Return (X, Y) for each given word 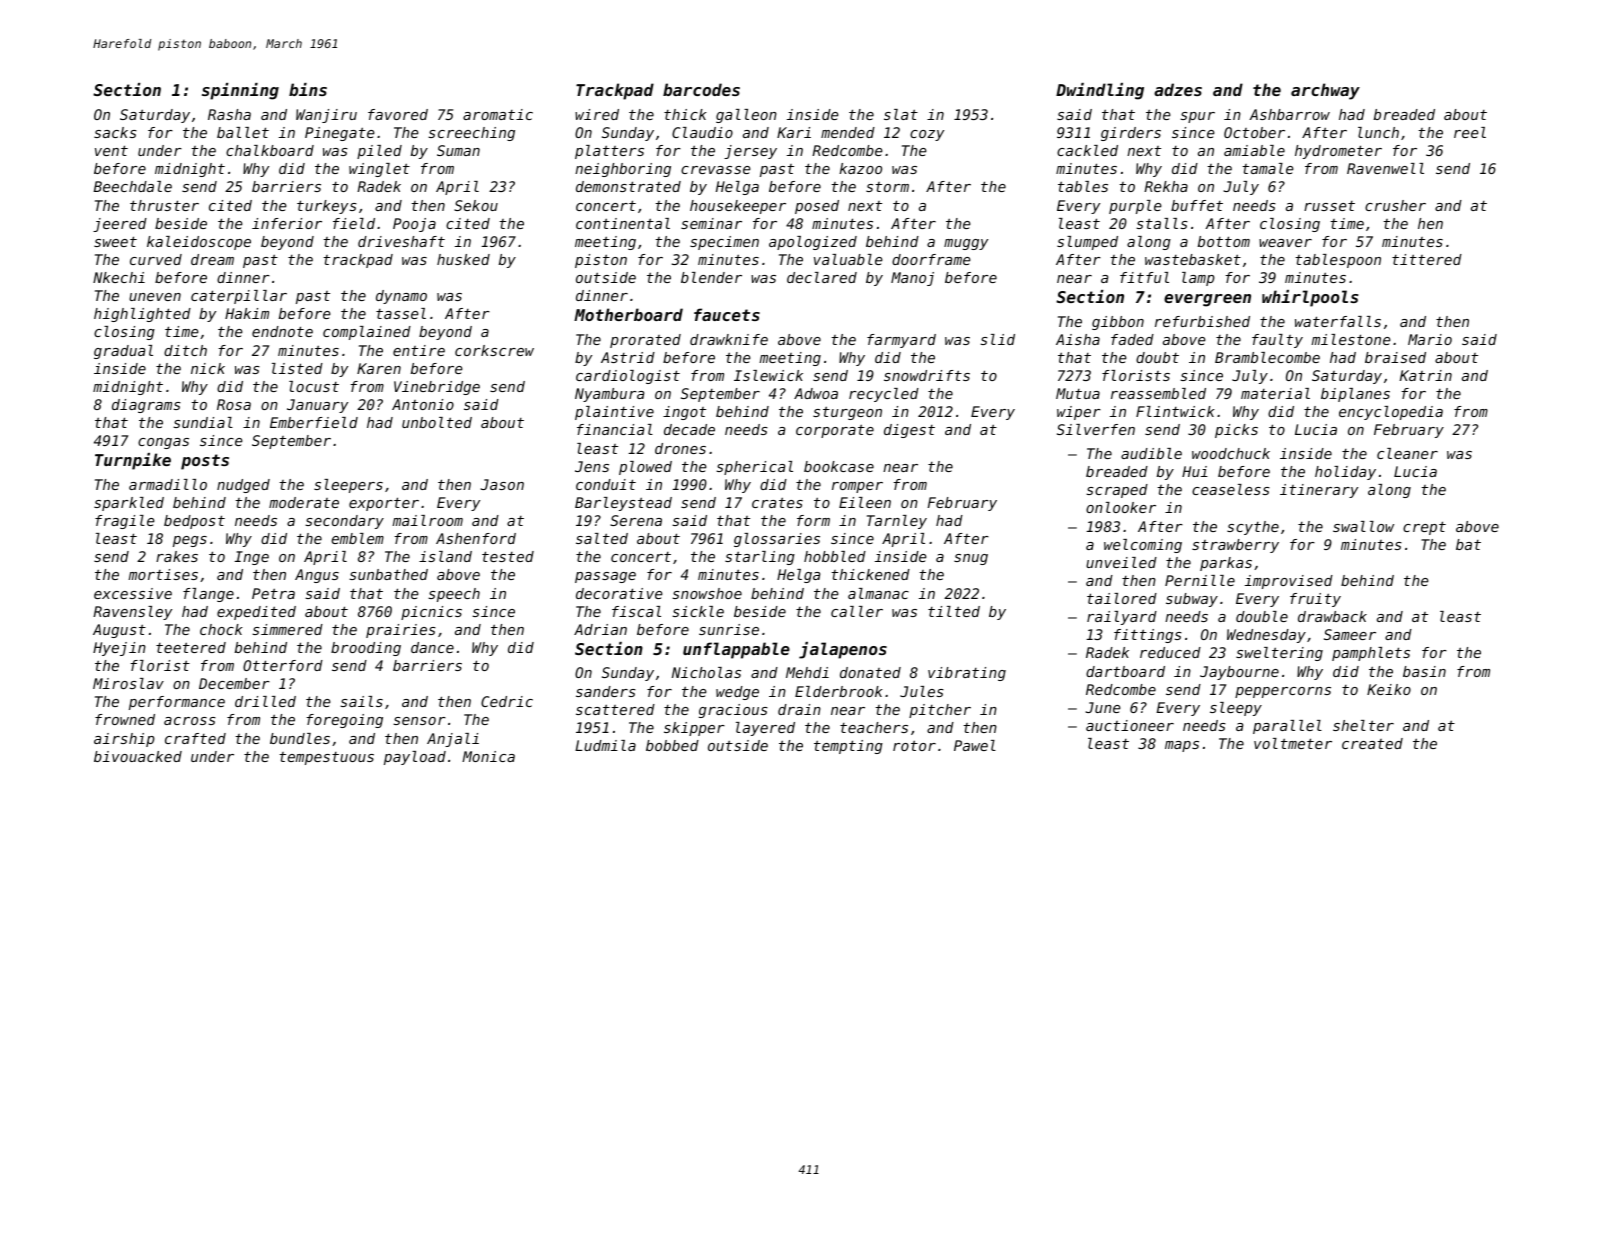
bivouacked (138, 756)
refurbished (1202, 321)
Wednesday (1266, 636)
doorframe (931, 259)
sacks (115, 132)
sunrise (729, 629)
